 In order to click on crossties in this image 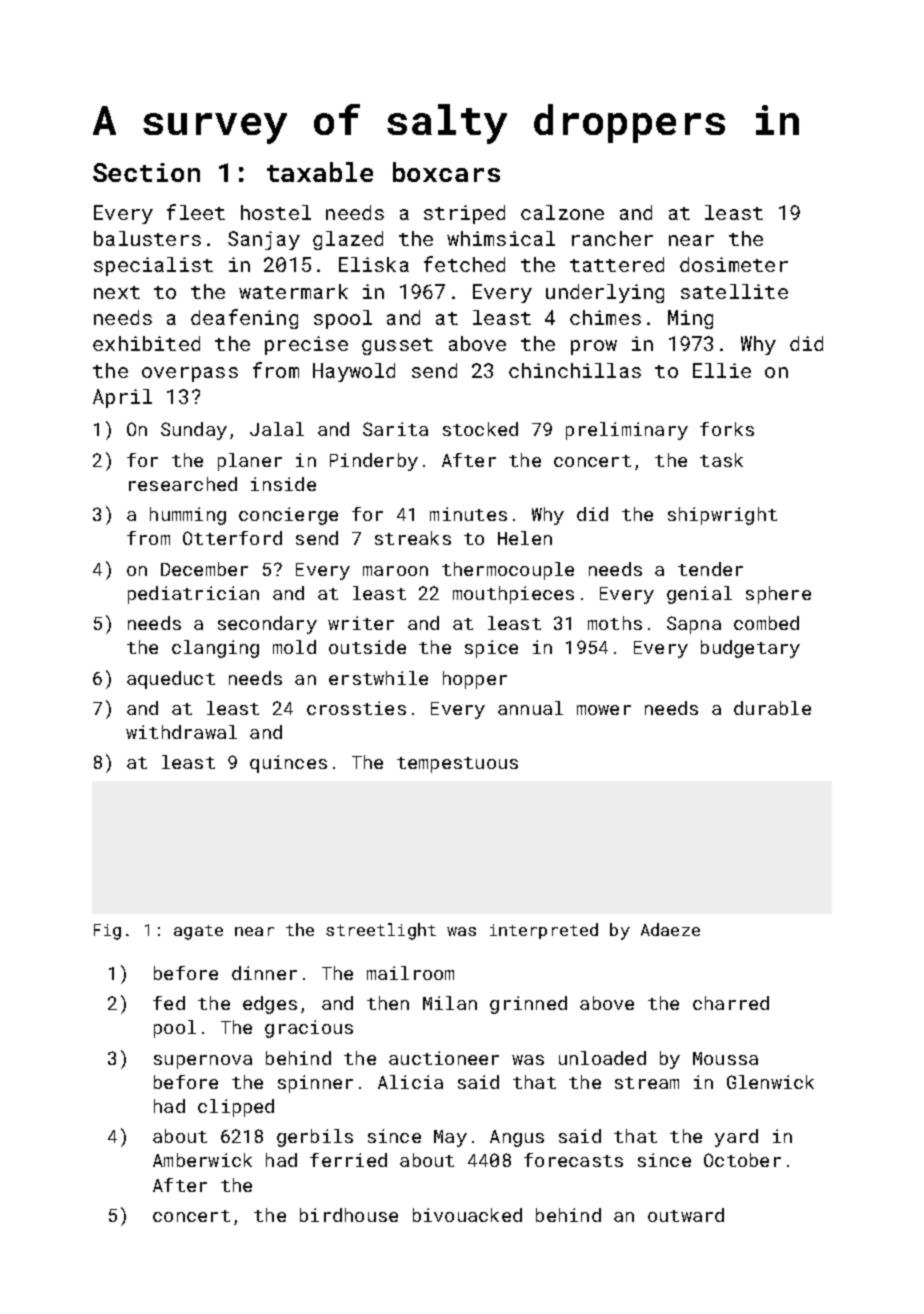, I will do `click(356, 708)`.
